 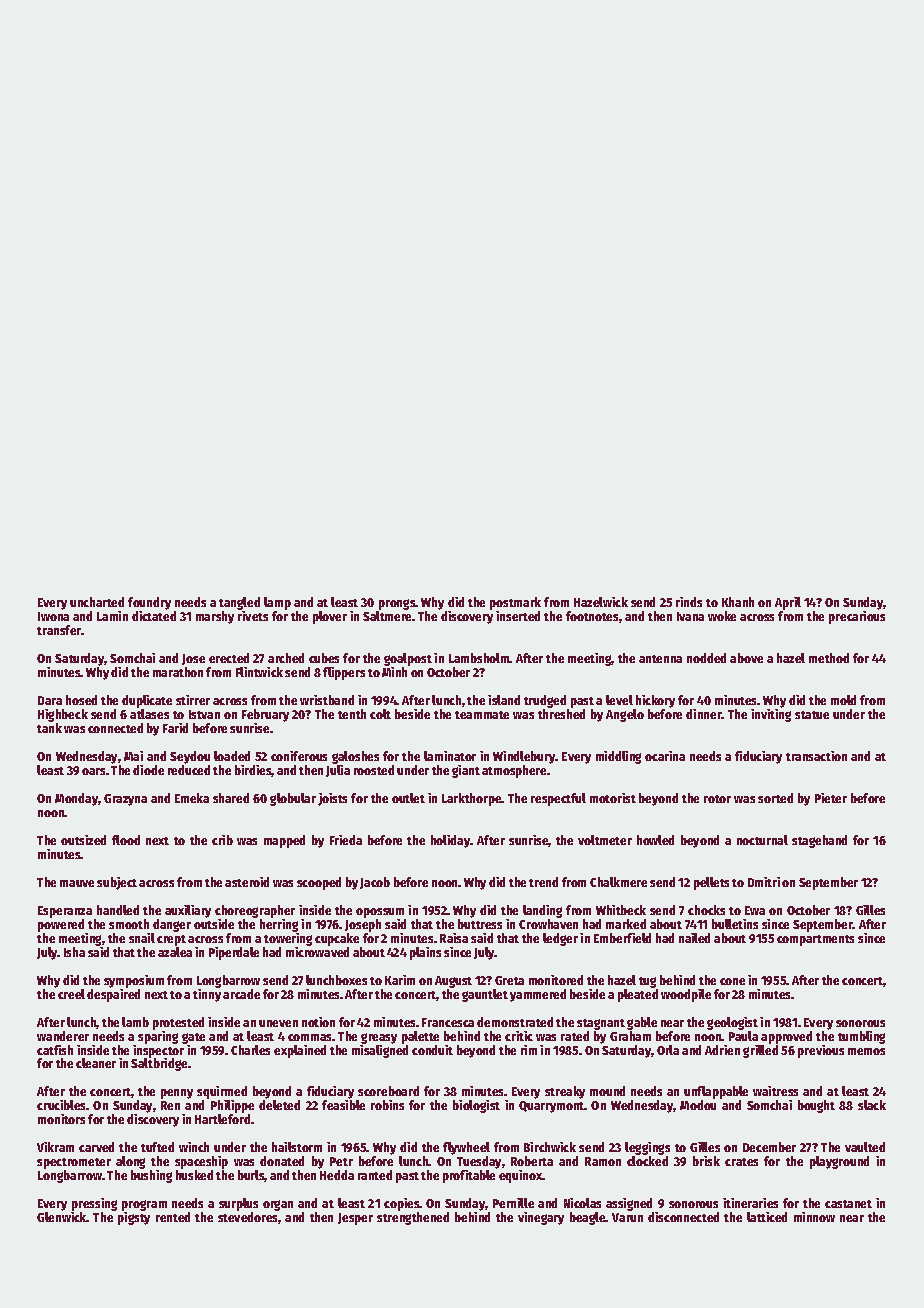 What do you see at coordinates (97, 602) in the page?
I see `uncharted` at bounding box center [97, 602].
